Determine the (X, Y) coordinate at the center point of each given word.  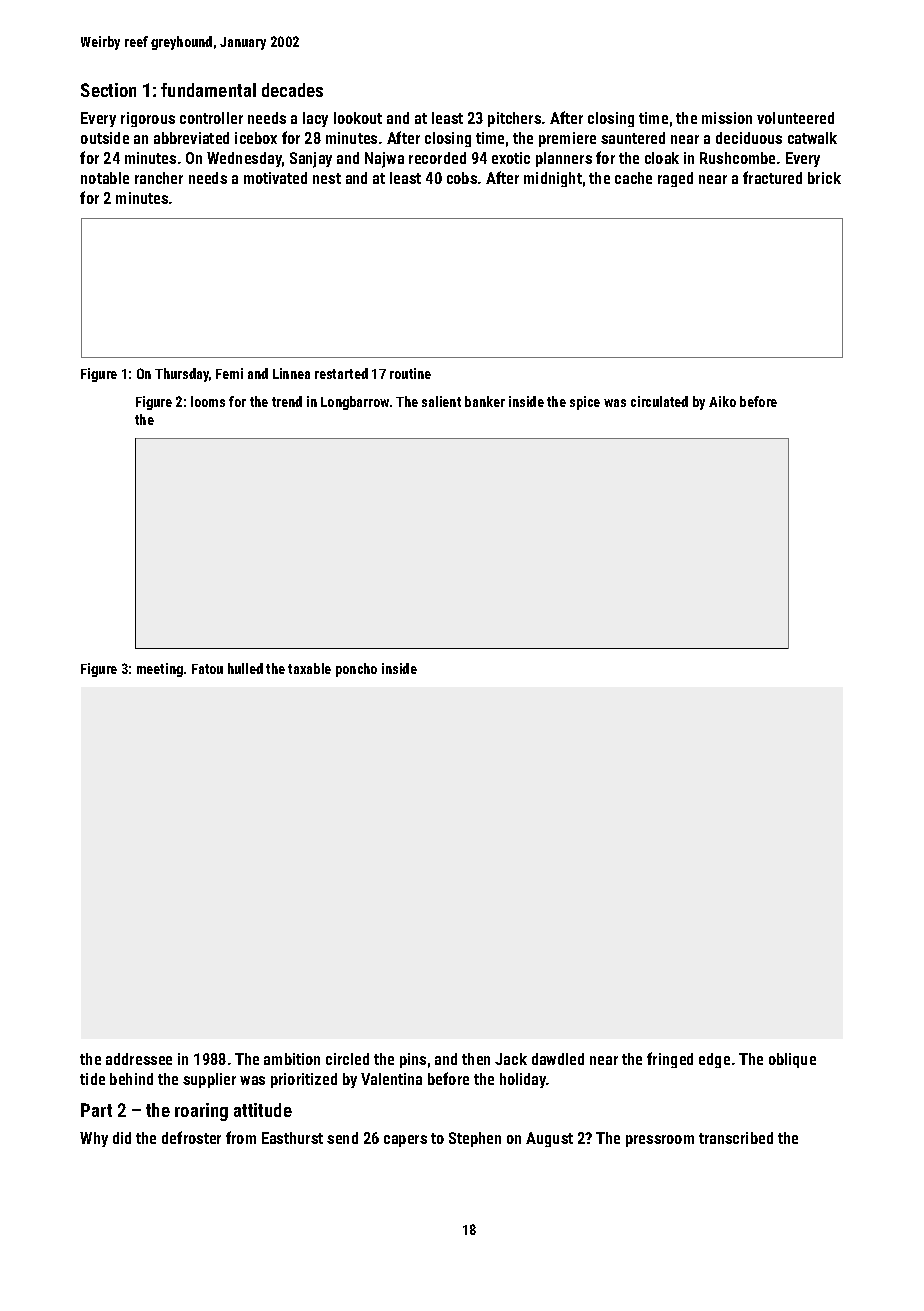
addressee (139, 1059)
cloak (662, 158)
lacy (315, 119)
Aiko (722, 401)
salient (441, 401)
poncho (356, 670)
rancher (159, 178)
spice (585, 403)
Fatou (207, 669)
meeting (160, 670)
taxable (309, 668)
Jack (511, 1059)
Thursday (182, 375)
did (122, 1138)
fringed (670, 1060)
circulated (659, 401)
